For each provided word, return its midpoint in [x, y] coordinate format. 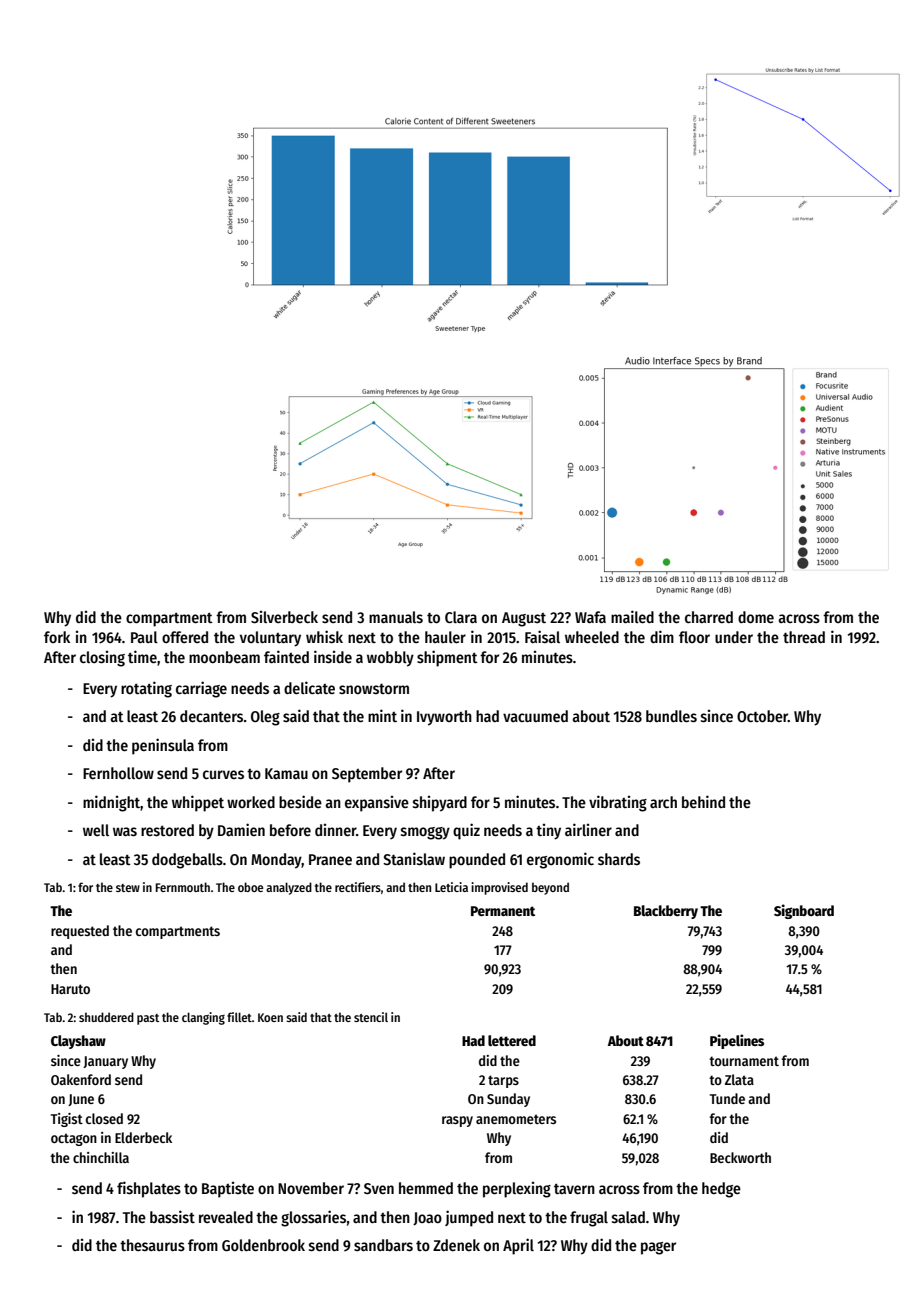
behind [703, 802]
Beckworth [740, 1157]
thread [804, 637]
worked [251, 802]
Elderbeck [143, 1137]
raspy [457, 1121]
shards [619, 859]
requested [80, 932]
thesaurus [152, 1245]
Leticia [451, 887]
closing [102, 659]
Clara [461, 617]
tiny [548, 832]
